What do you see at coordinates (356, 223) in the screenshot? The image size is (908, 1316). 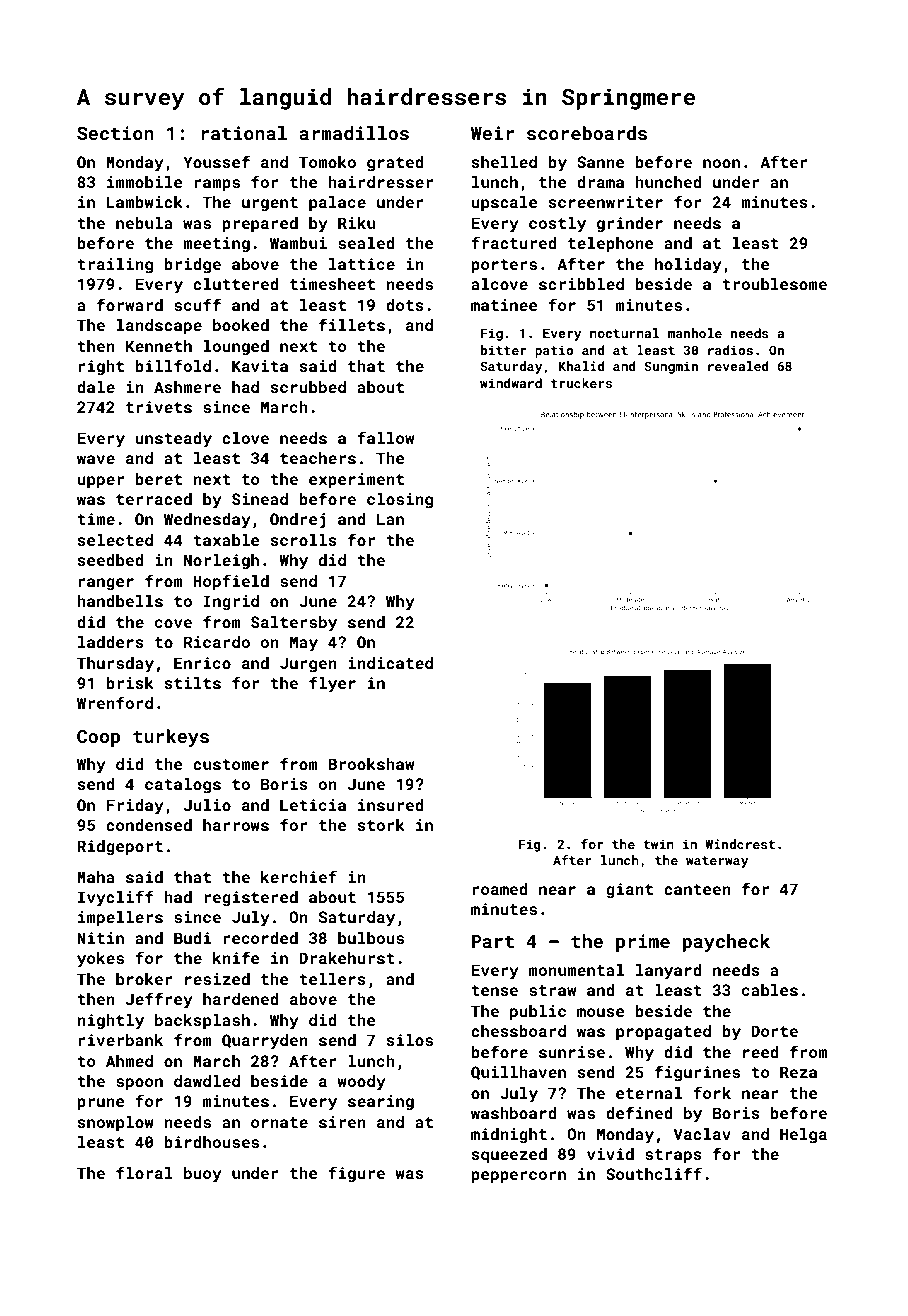 I see `Riku` at bounding box center [356, 223].
